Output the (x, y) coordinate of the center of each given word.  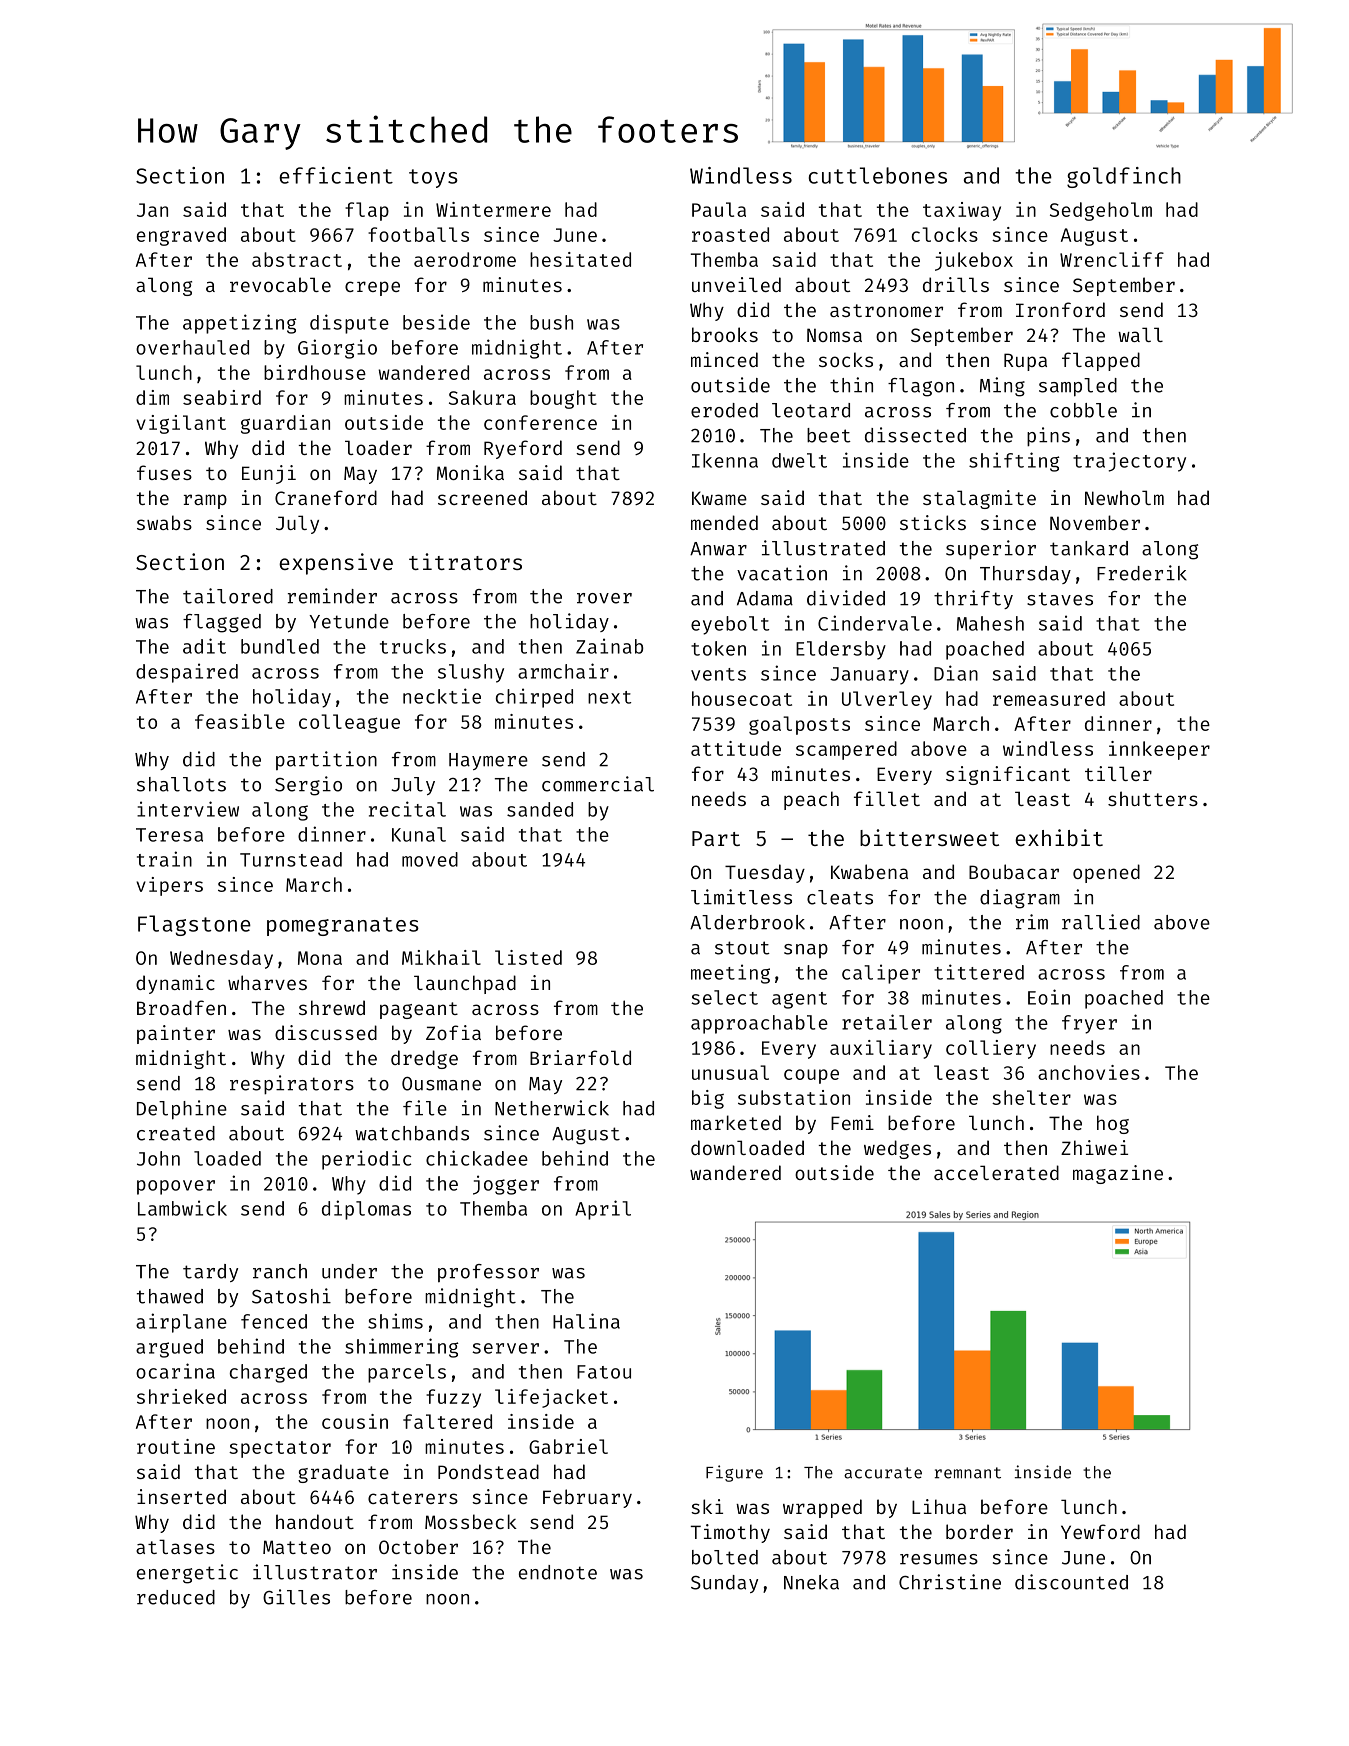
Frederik (1142, 573)
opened (1106, 873)
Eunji (269, 474)
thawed (170, 1296)
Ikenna (725, 460)
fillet (887, 798)
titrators (465, 561)
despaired (187, 673)
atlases (175, 1546)
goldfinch (1124, 177)
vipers (169, 886)
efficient (336, 175)
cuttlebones (878, 175)
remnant (968, 1473)
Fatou (604, 1372)
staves (1060, 599)
